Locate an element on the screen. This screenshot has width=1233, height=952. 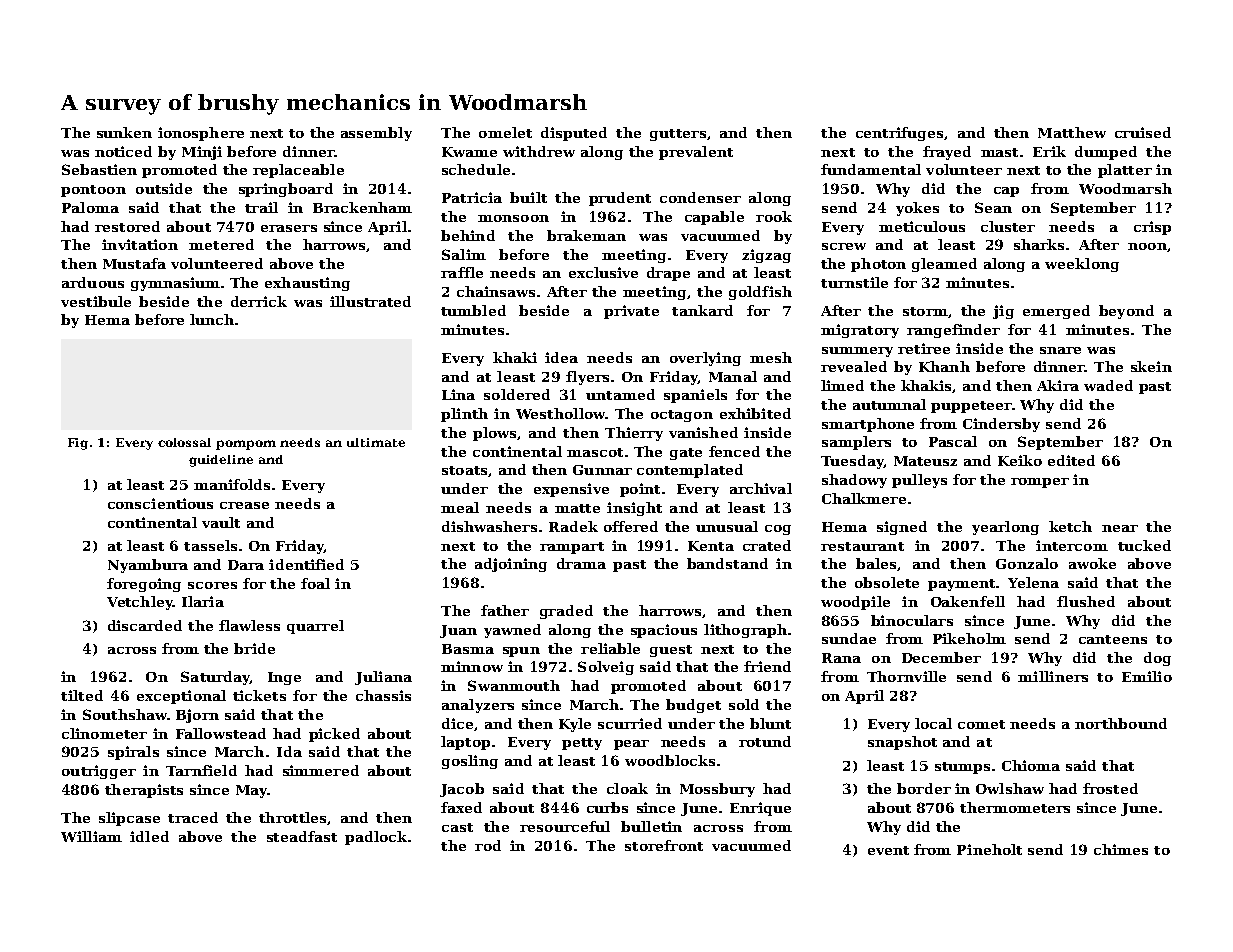
illustrated is located at coordinates (370, 301).
